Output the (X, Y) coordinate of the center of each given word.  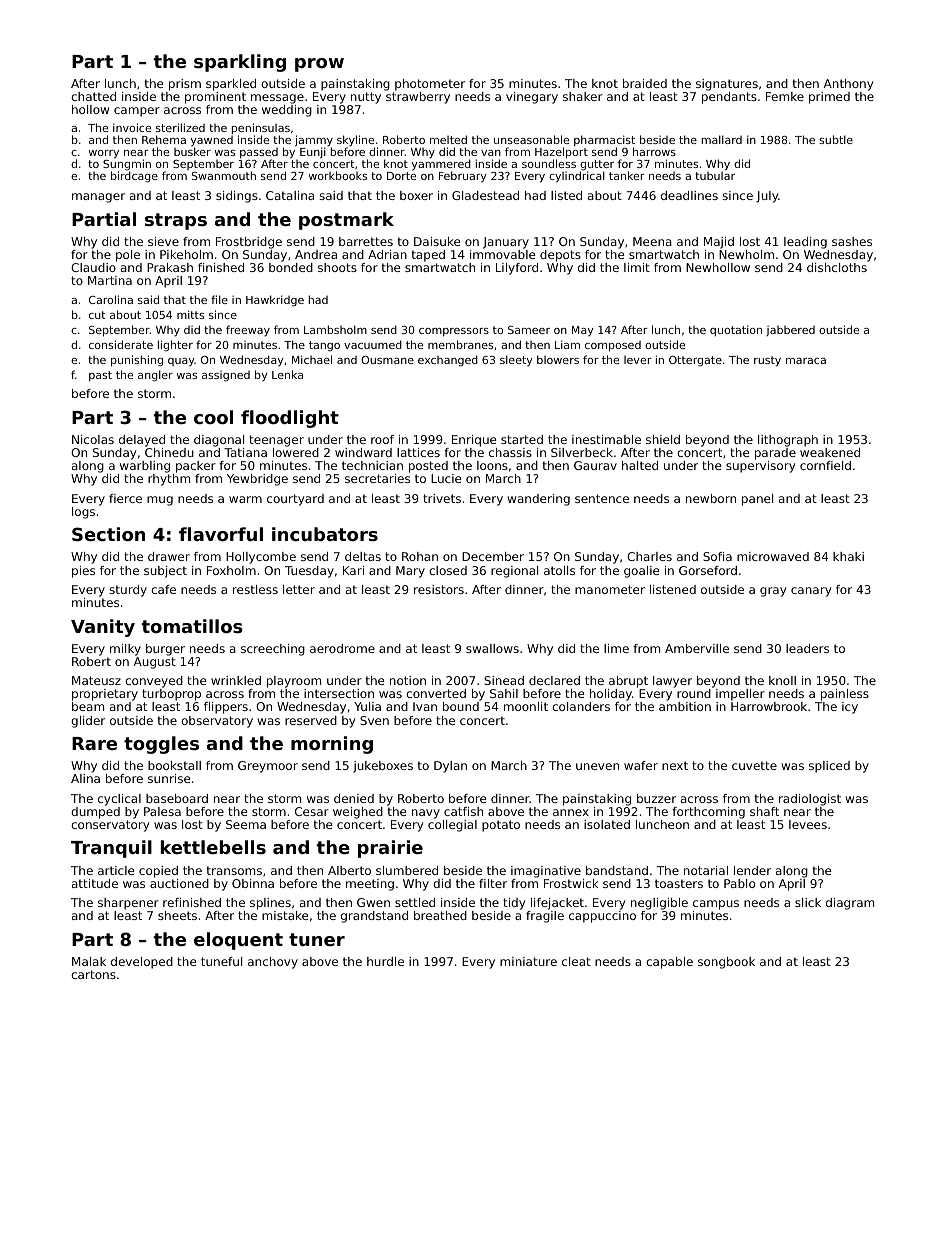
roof (382, 439)
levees (808, 824)
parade (775, 454)
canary (811, 592)
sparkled (231, 85)
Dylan (450, 767)
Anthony (848, 85)
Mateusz (96, 680)
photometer (430, 85)
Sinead (504, 680)
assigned (226, 376)
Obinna (253, 883)
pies (83, 572)
